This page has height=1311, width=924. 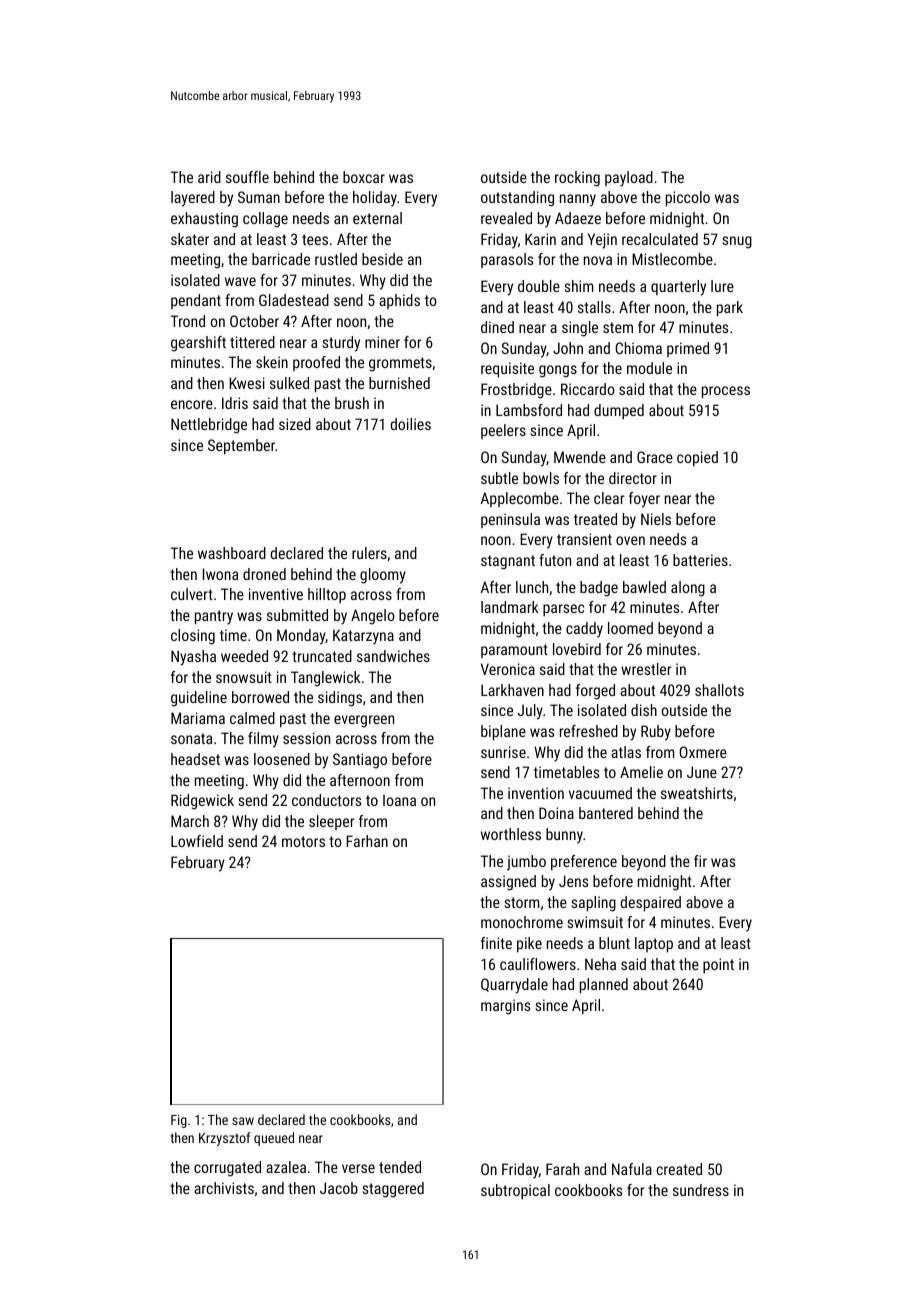 I want to click on copied, so click(x=697, y=458).
